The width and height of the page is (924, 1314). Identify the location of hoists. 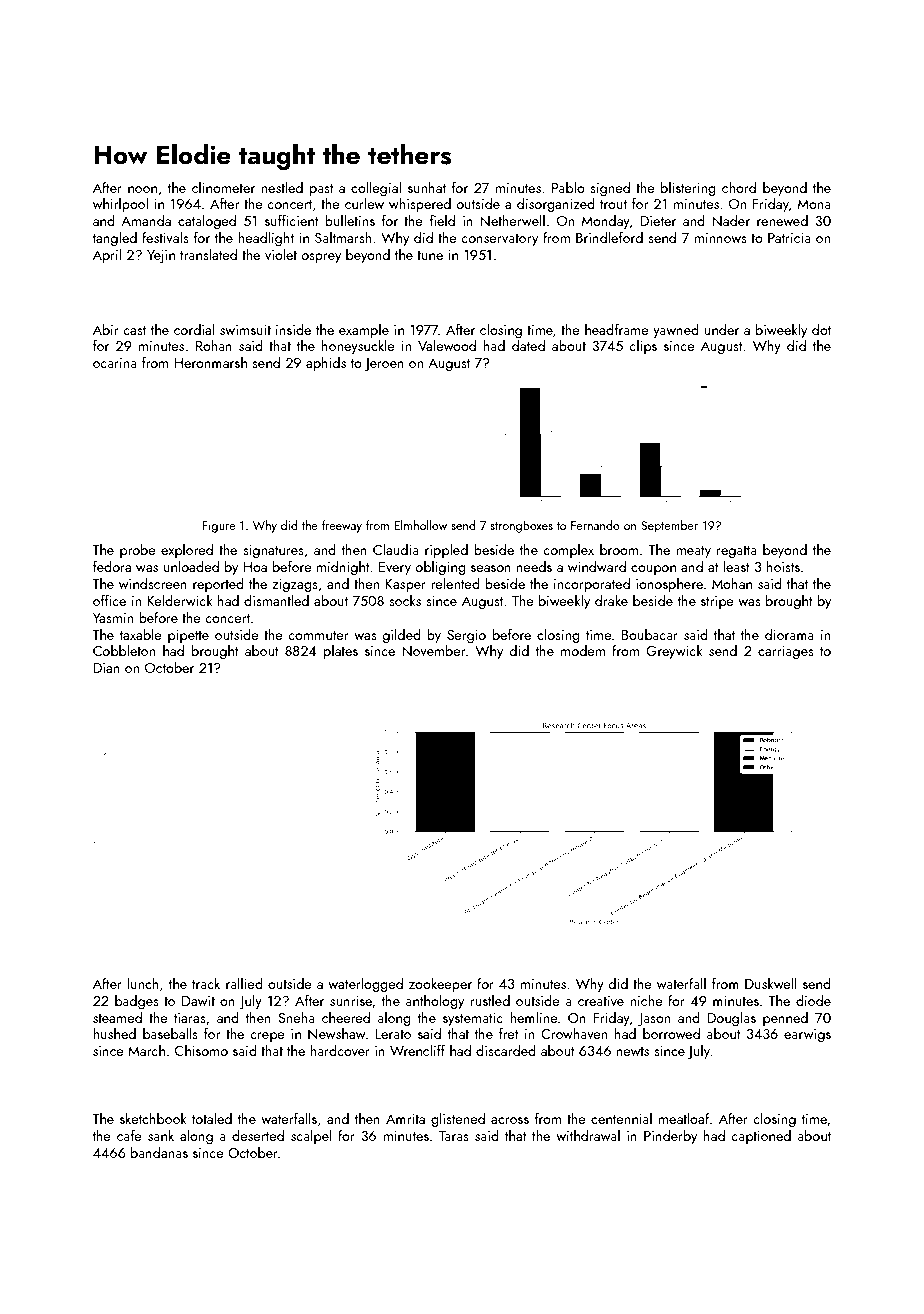
(783, 566).
